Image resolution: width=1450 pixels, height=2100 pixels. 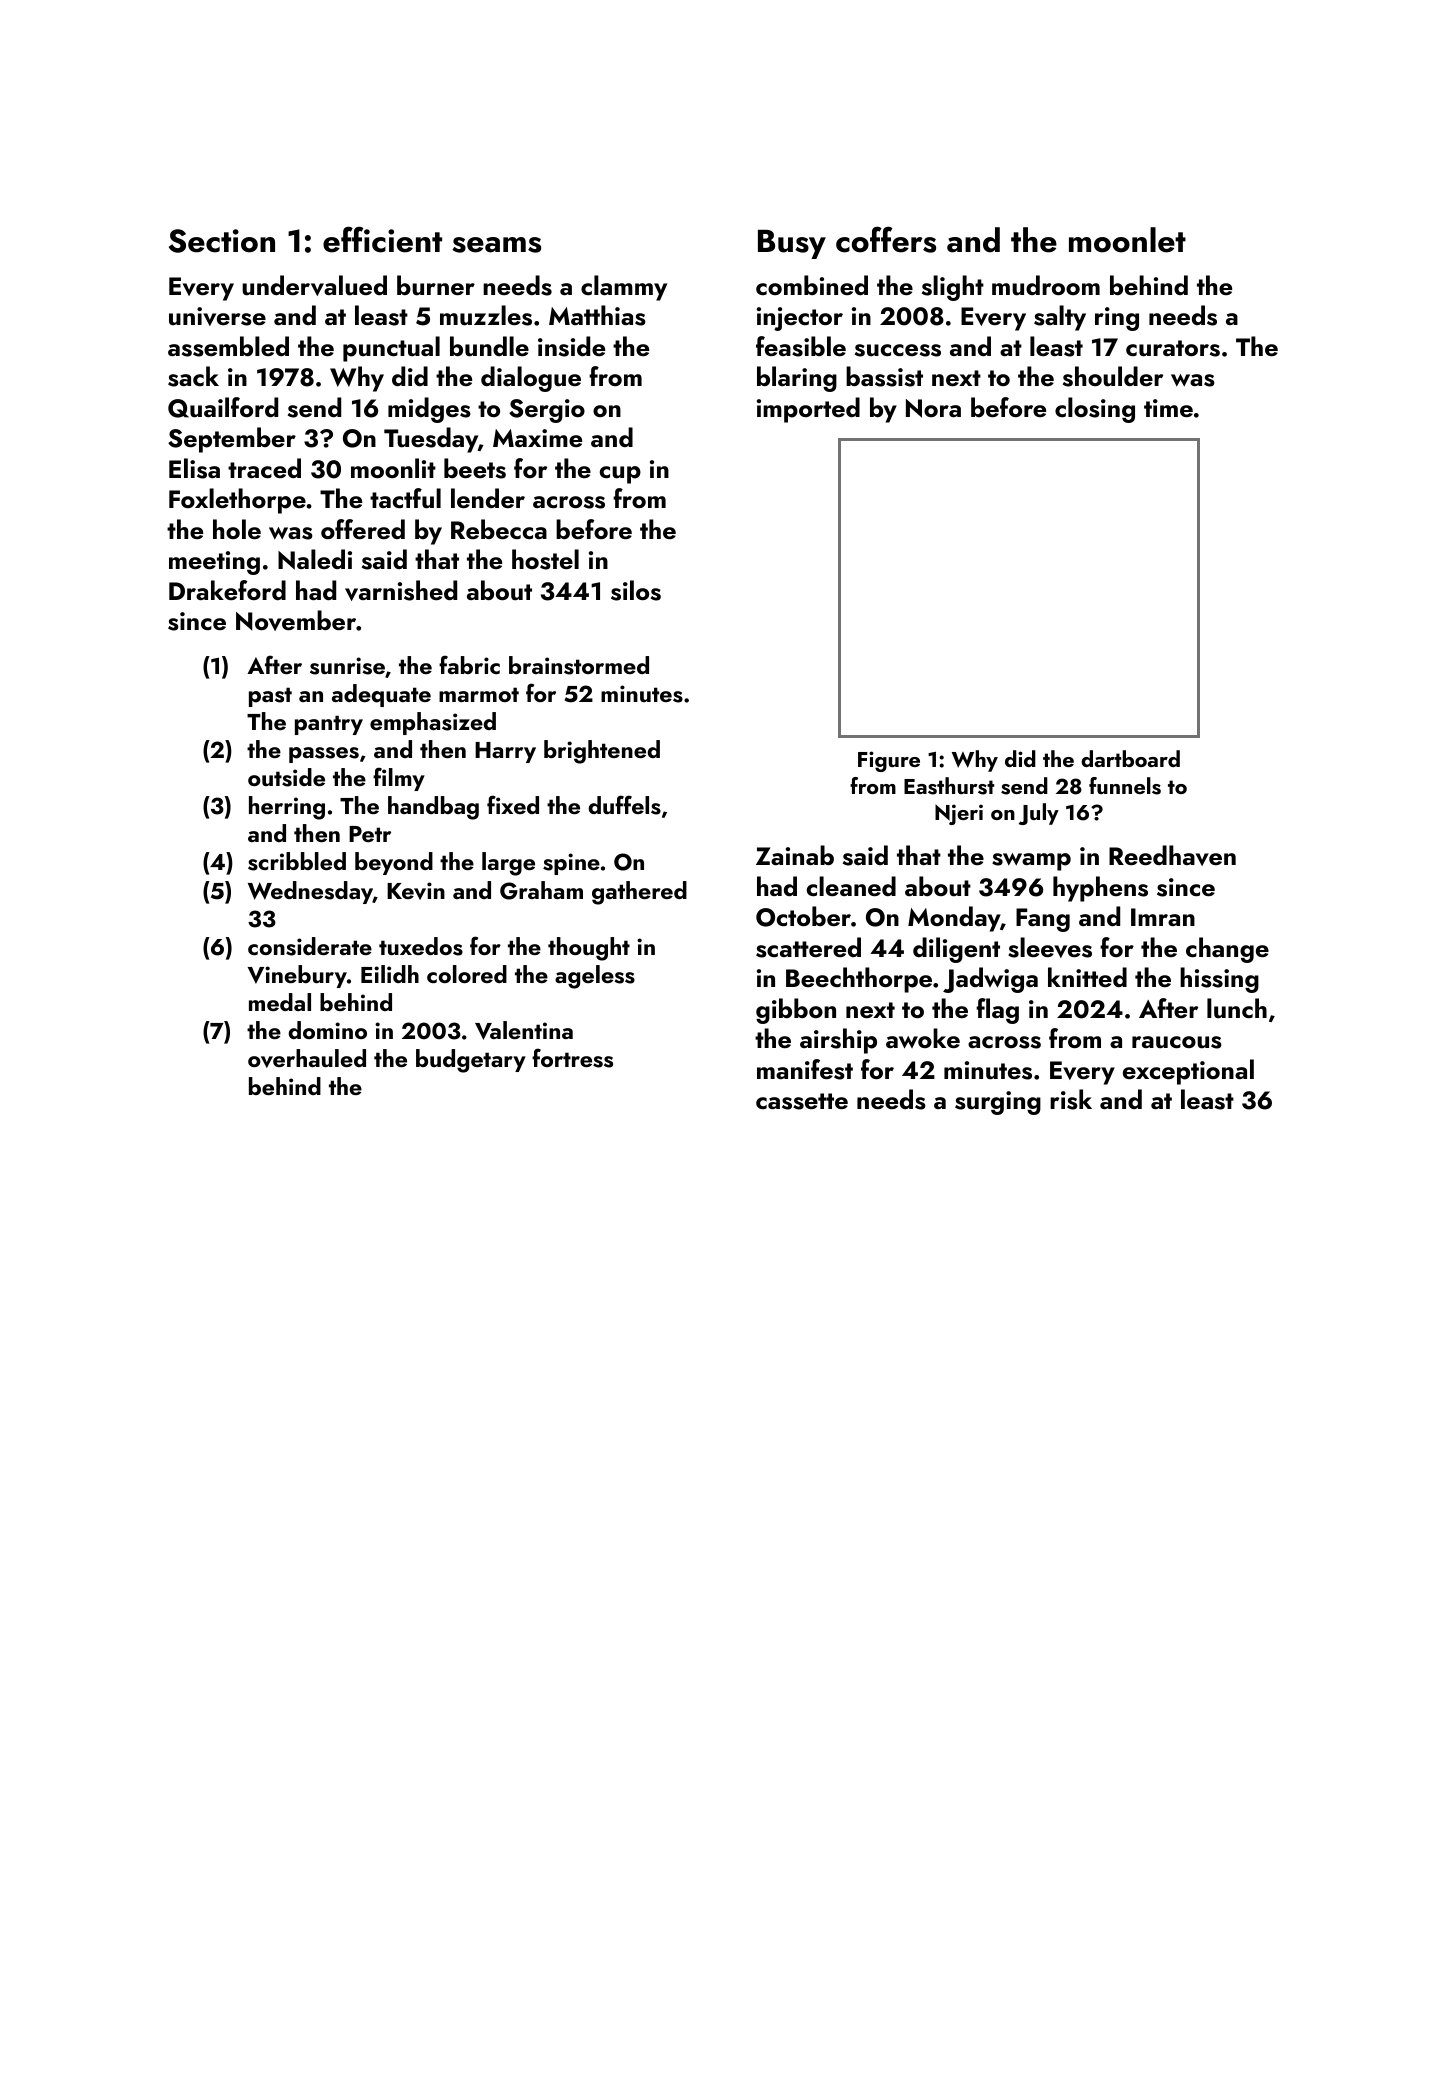 I want to click on scattered, so click(x=808, y=947).
